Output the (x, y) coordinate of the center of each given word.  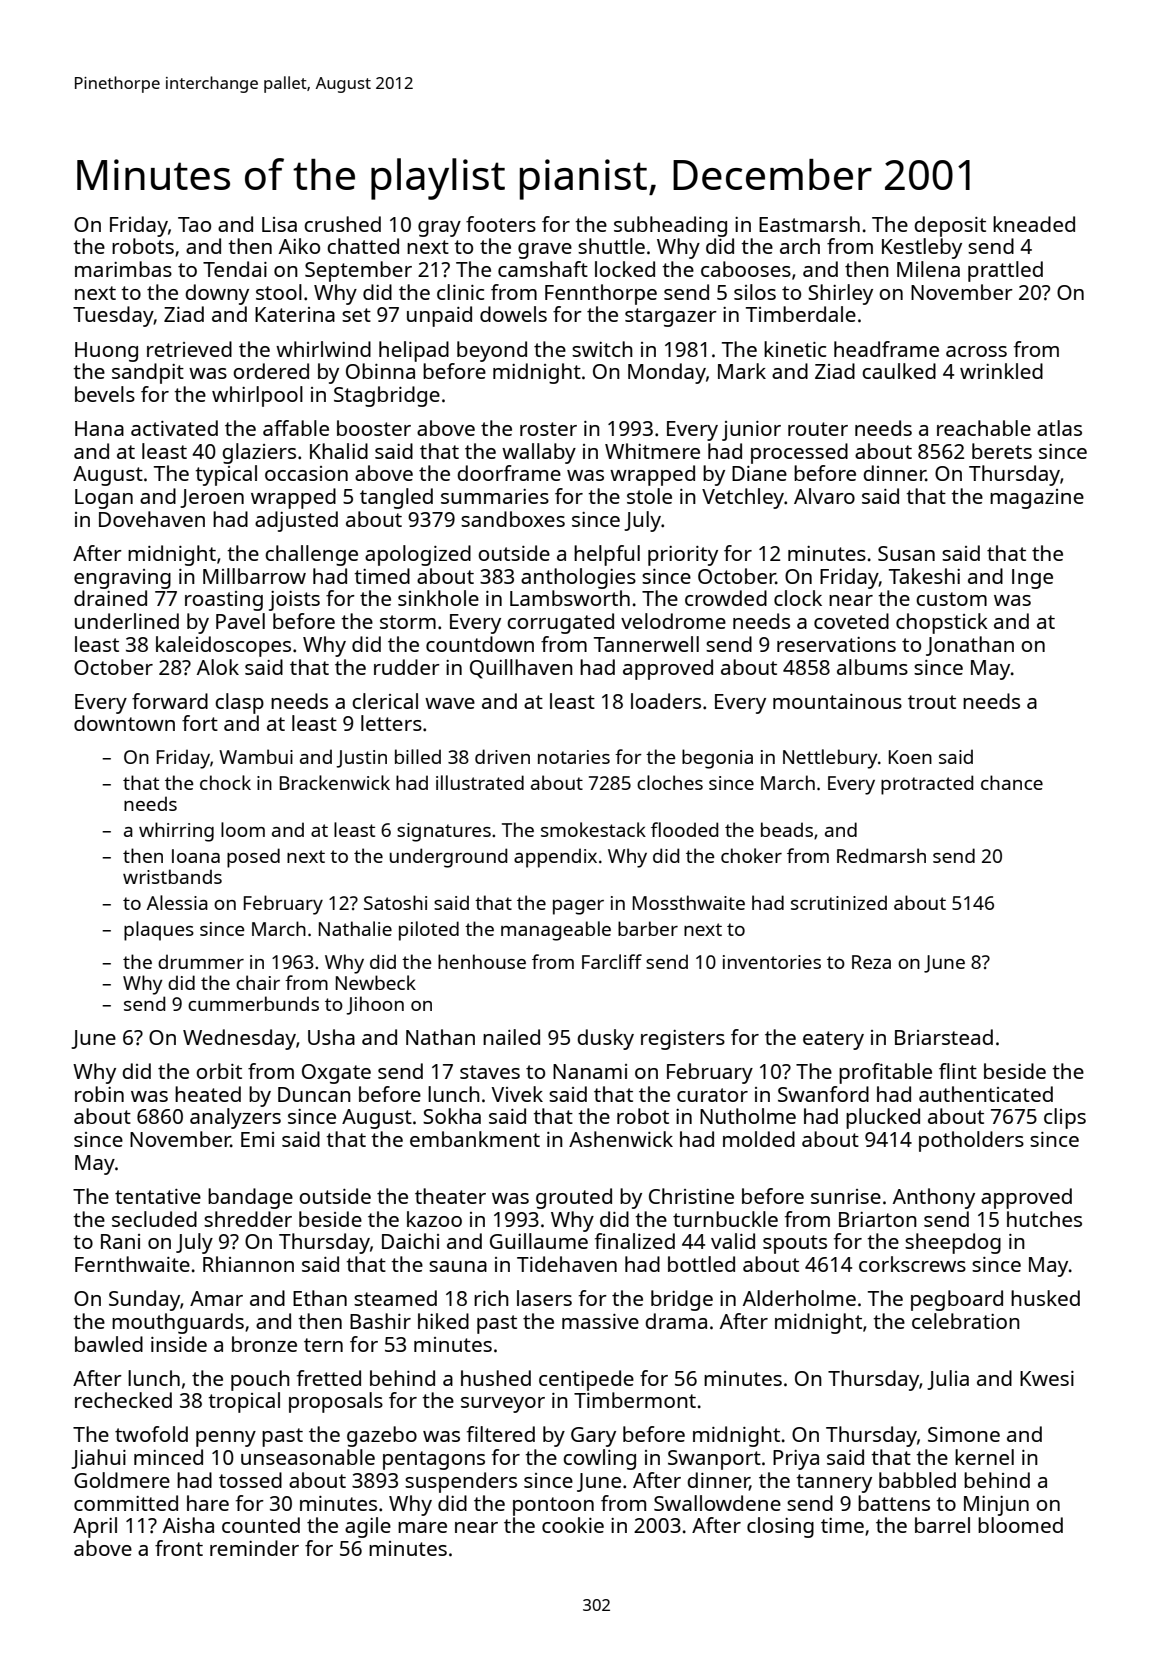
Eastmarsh (809, 224)
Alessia (177, 902)
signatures (444, 832)
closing (780, 1527)
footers (501, 224)
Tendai (235, 269)
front (179, 1548)
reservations (836, 644)
